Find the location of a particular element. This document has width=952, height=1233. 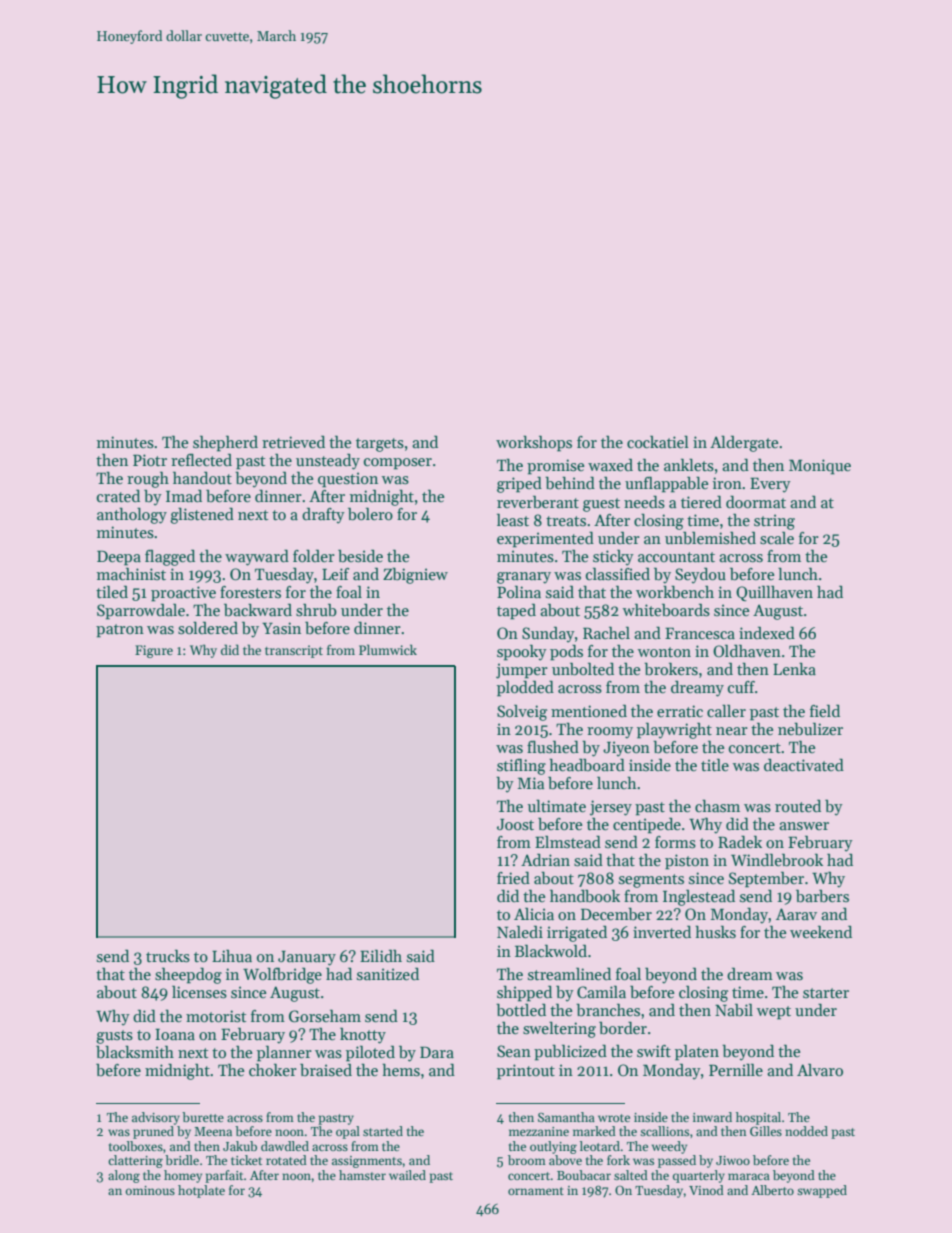

starter is located at coordinates (826, 993).
